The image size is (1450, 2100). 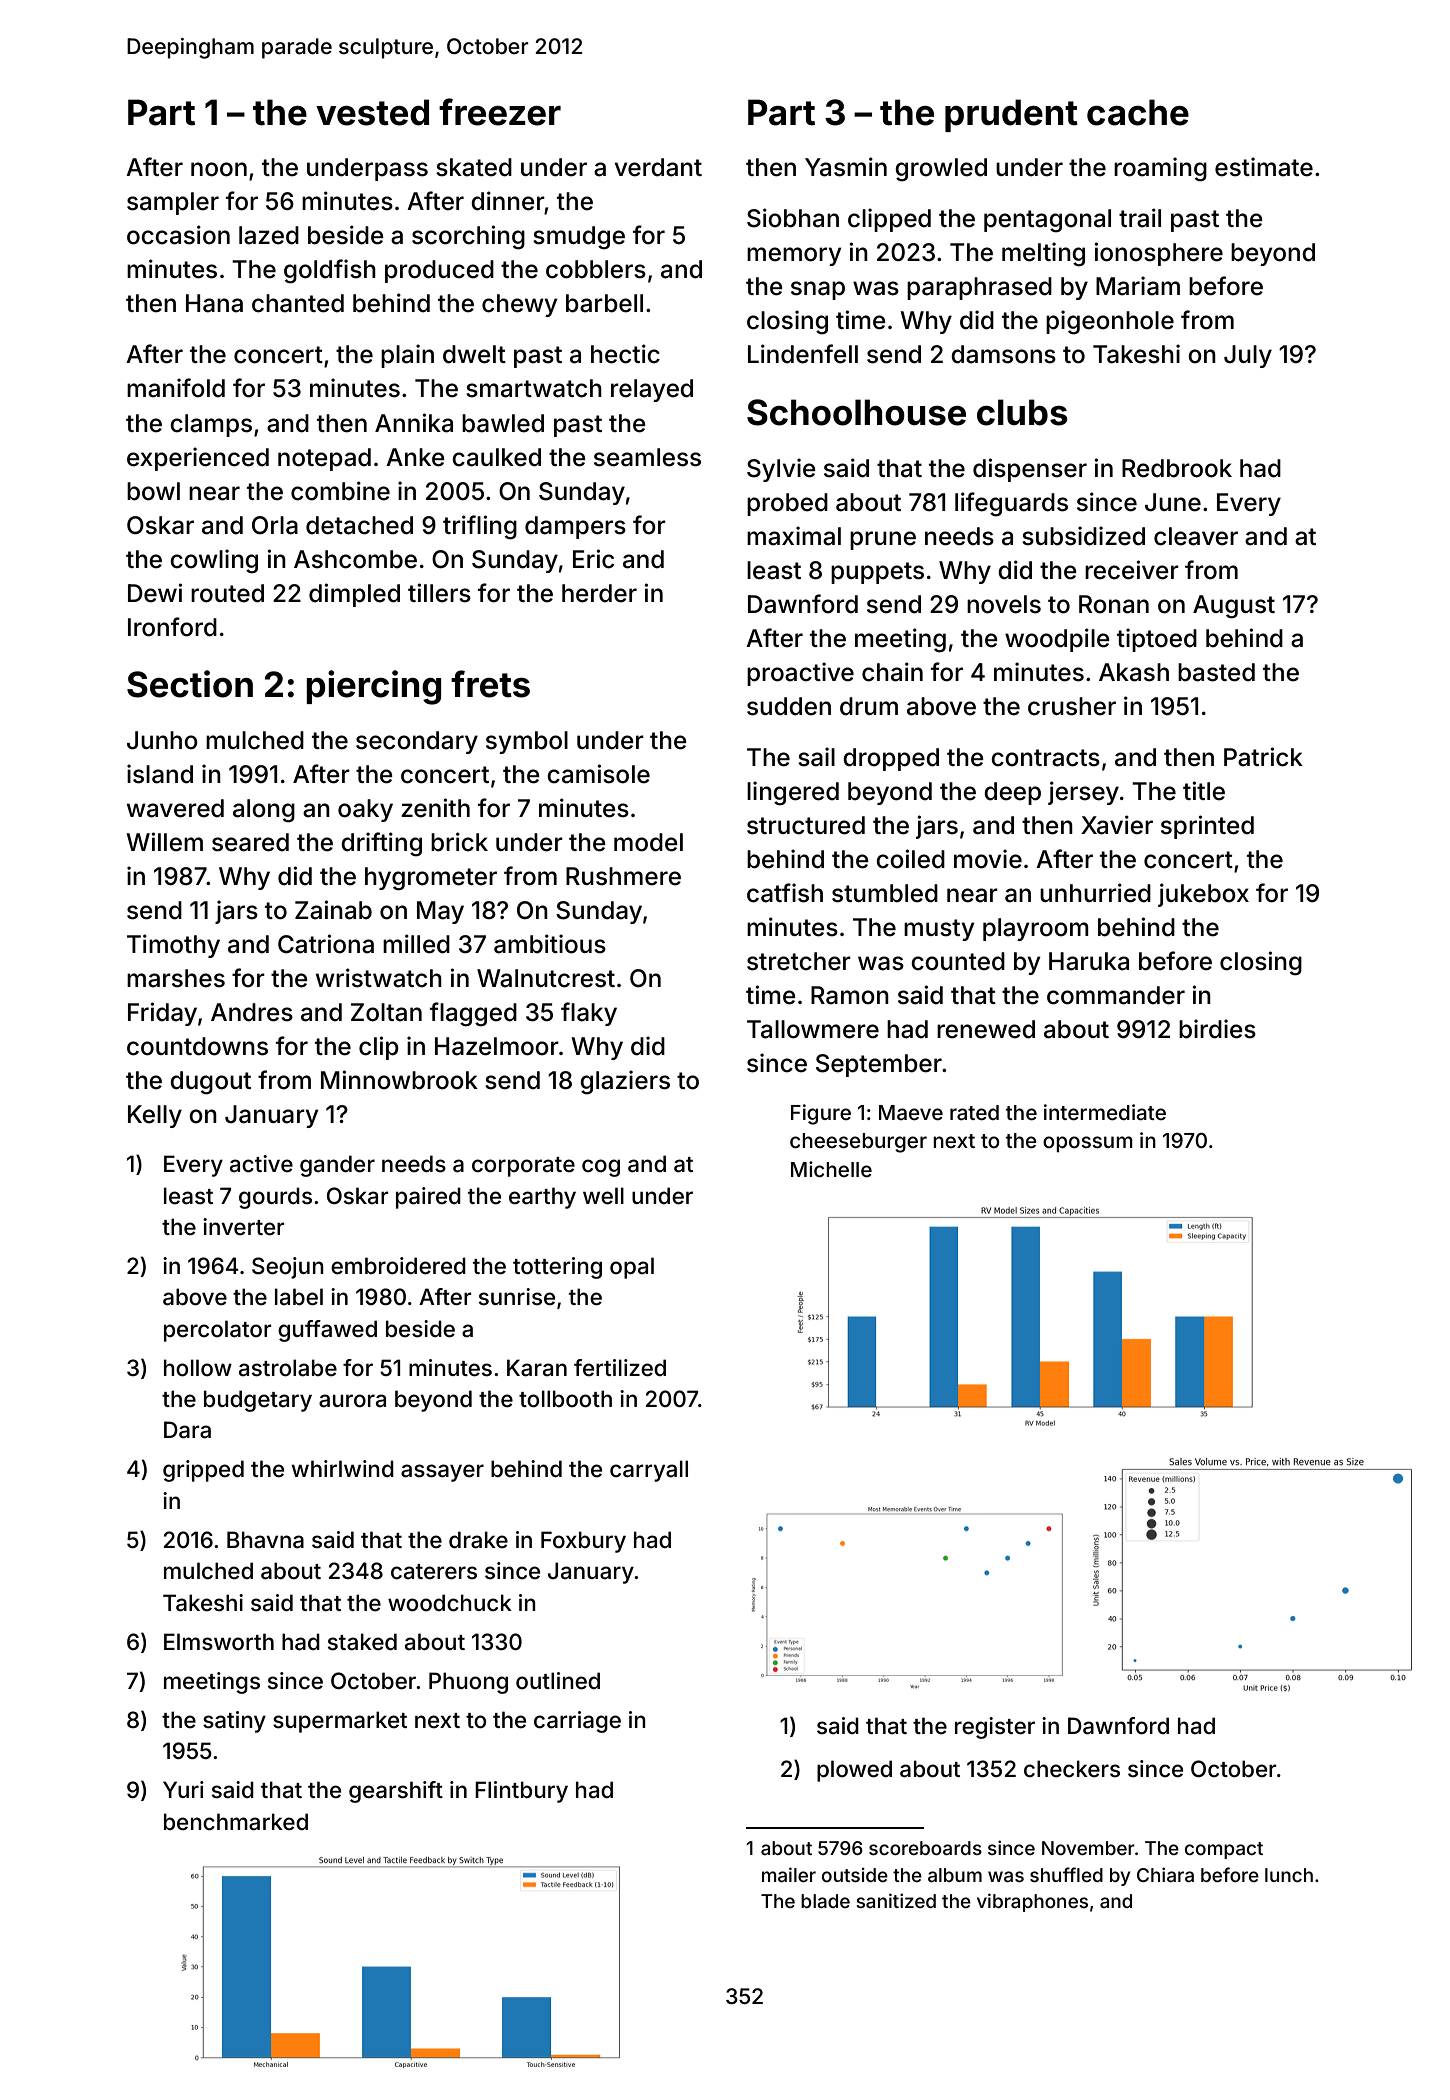 I want to click on unhurried, so click(x=1095, y=893).
